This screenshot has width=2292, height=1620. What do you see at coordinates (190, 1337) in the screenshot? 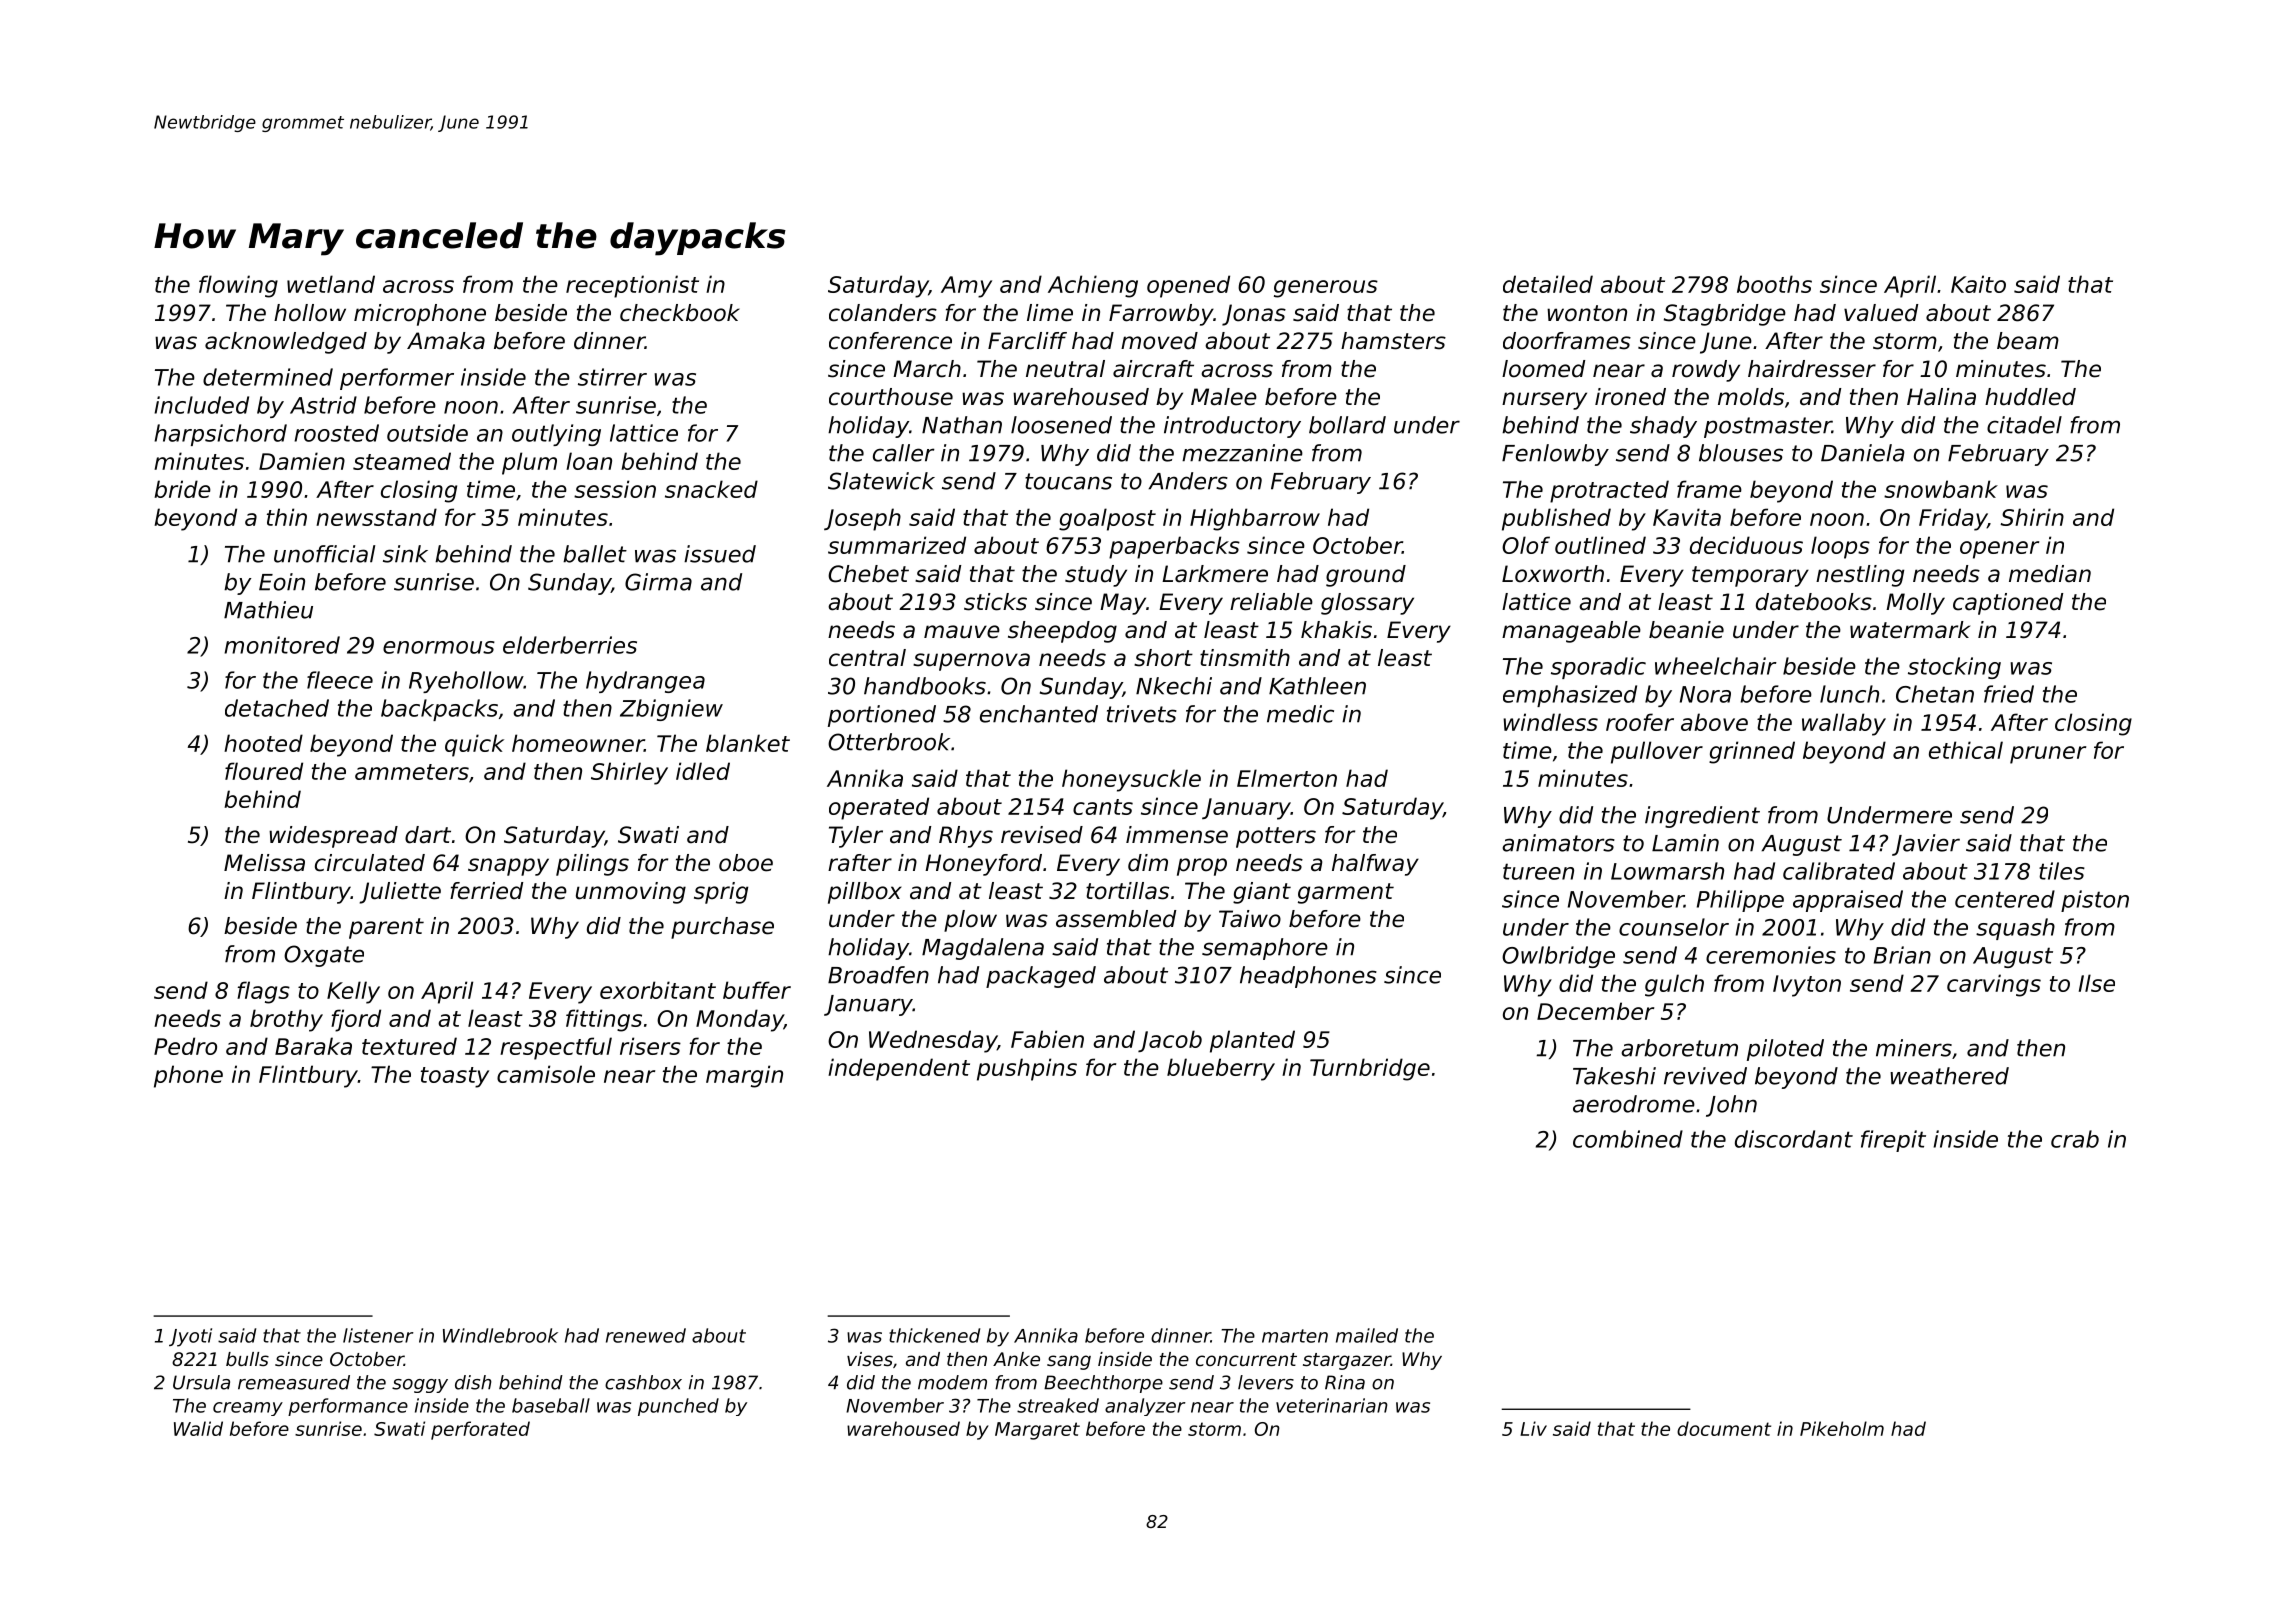
I see `Jyoti` at bounding box center [190, 1337].
